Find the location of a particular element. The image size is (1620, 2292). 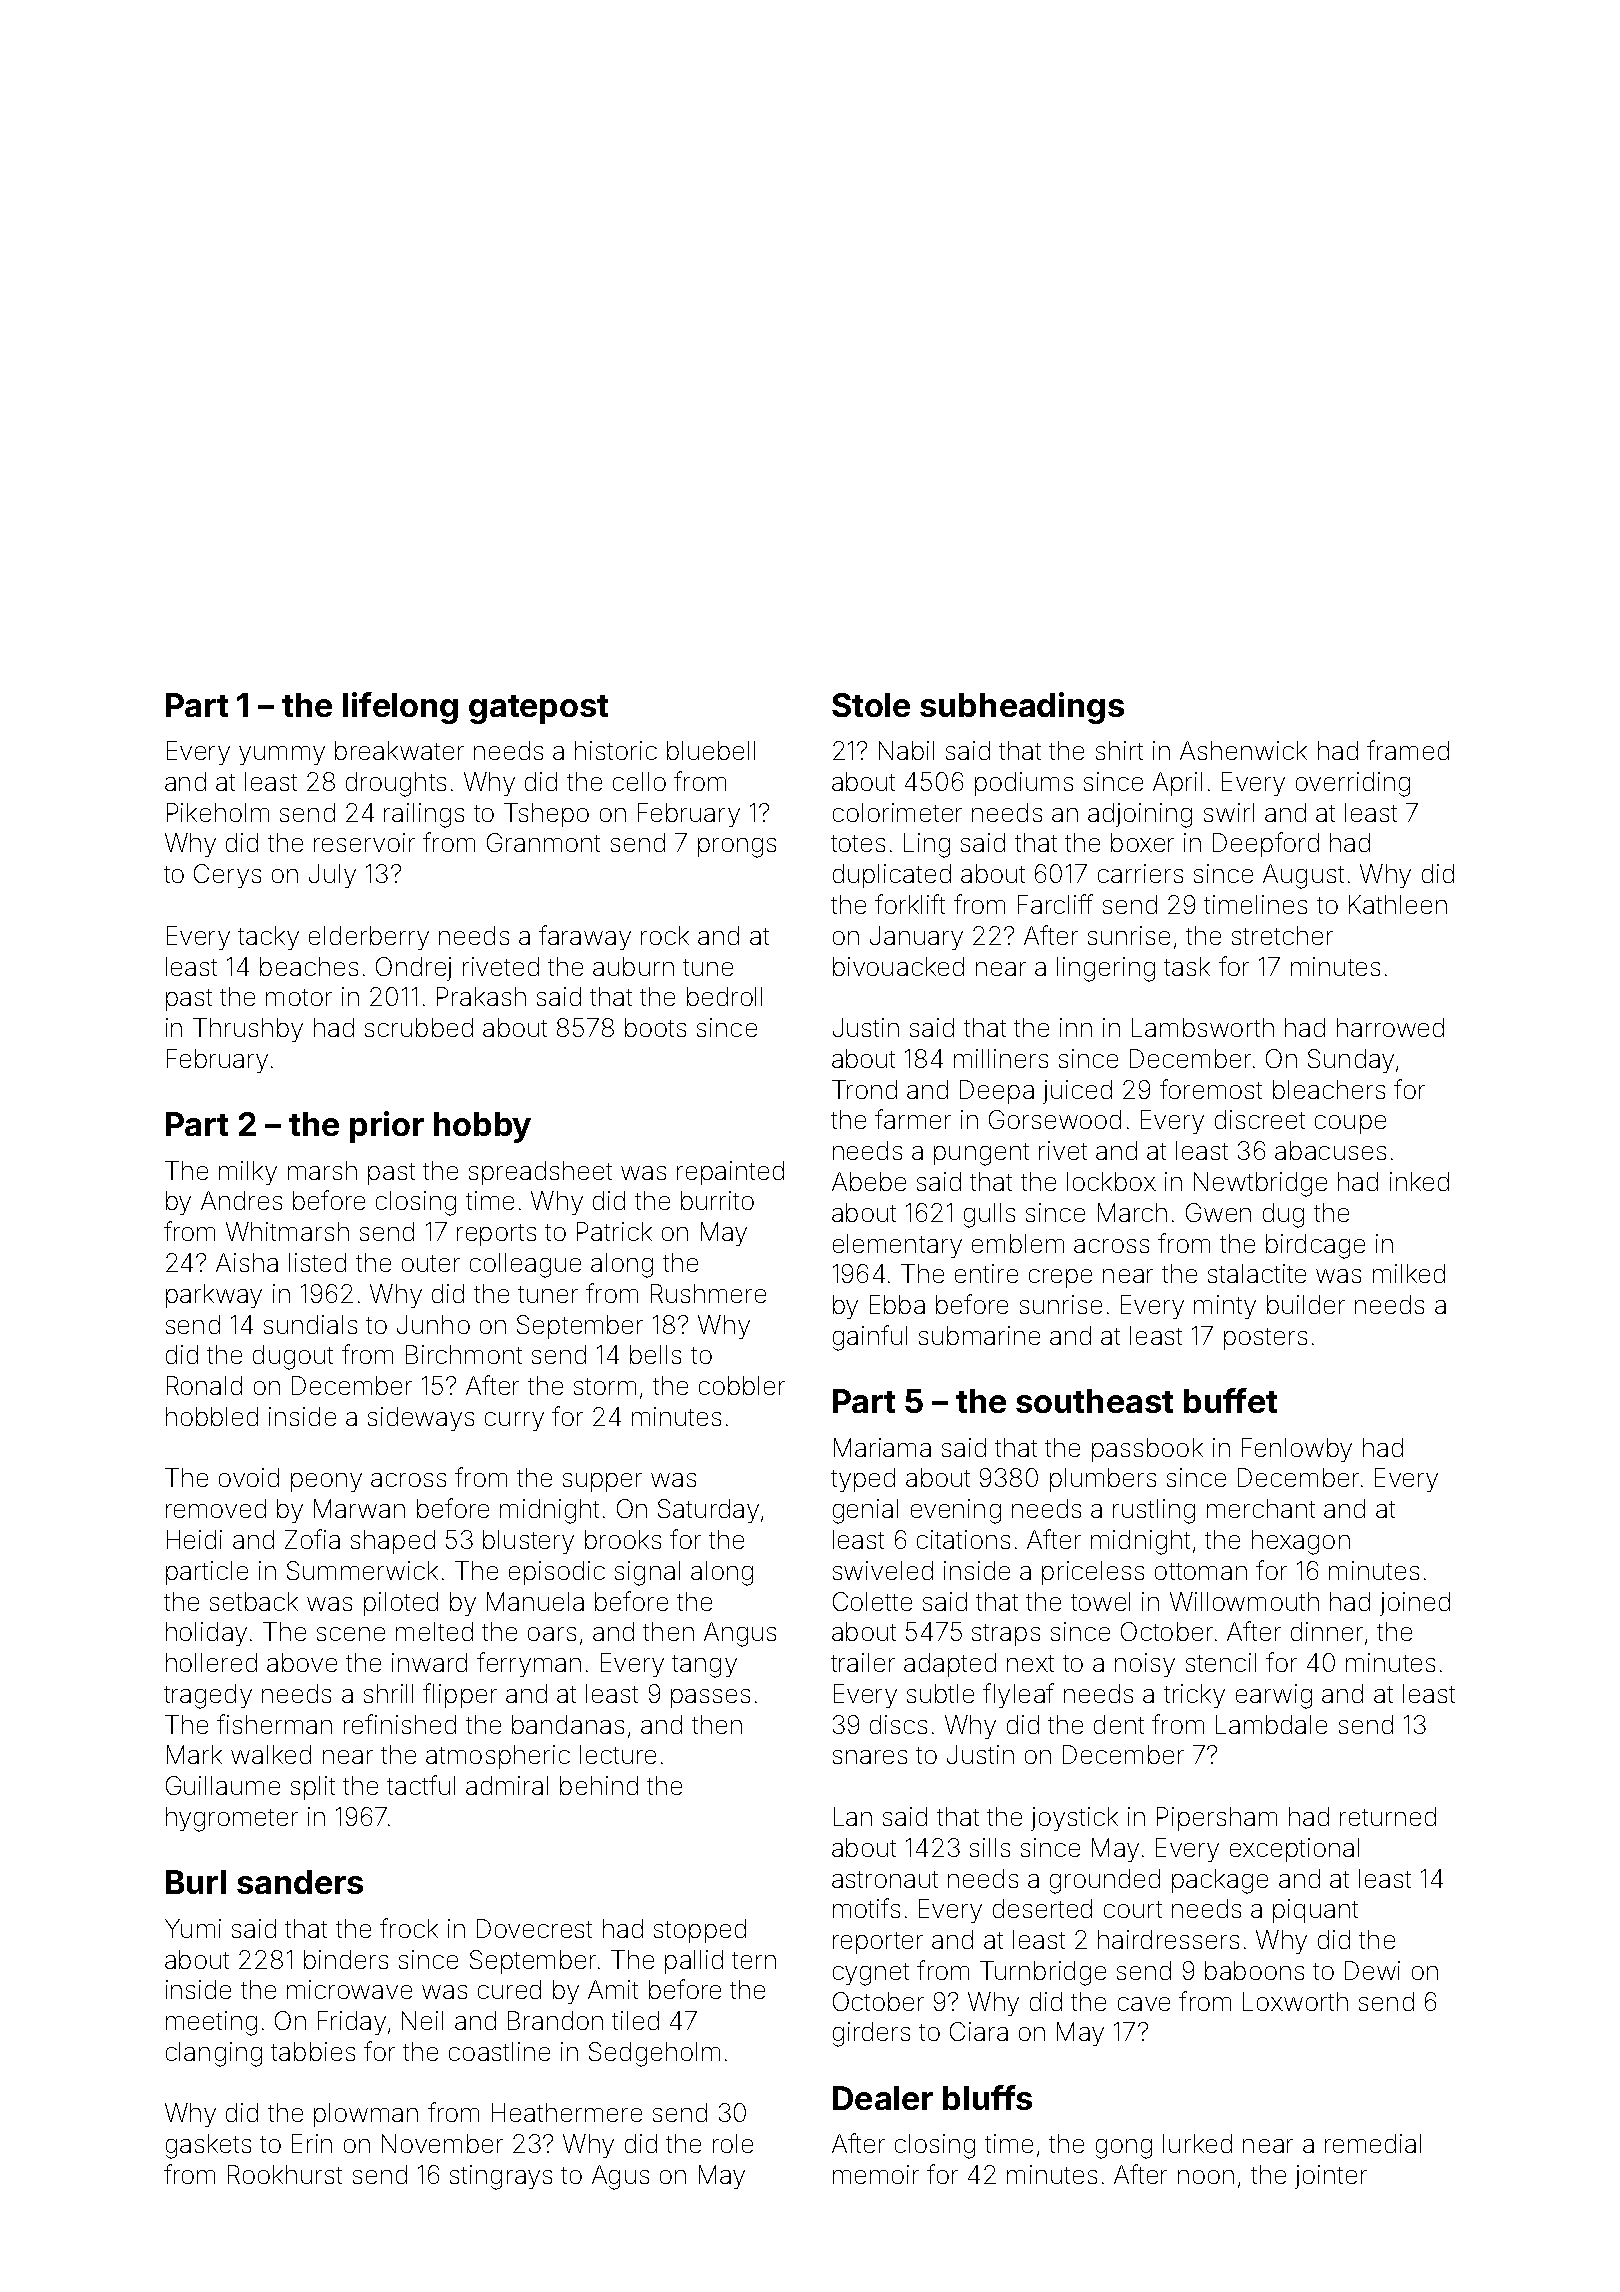

Trond is located at coordinates (864, 1089).
